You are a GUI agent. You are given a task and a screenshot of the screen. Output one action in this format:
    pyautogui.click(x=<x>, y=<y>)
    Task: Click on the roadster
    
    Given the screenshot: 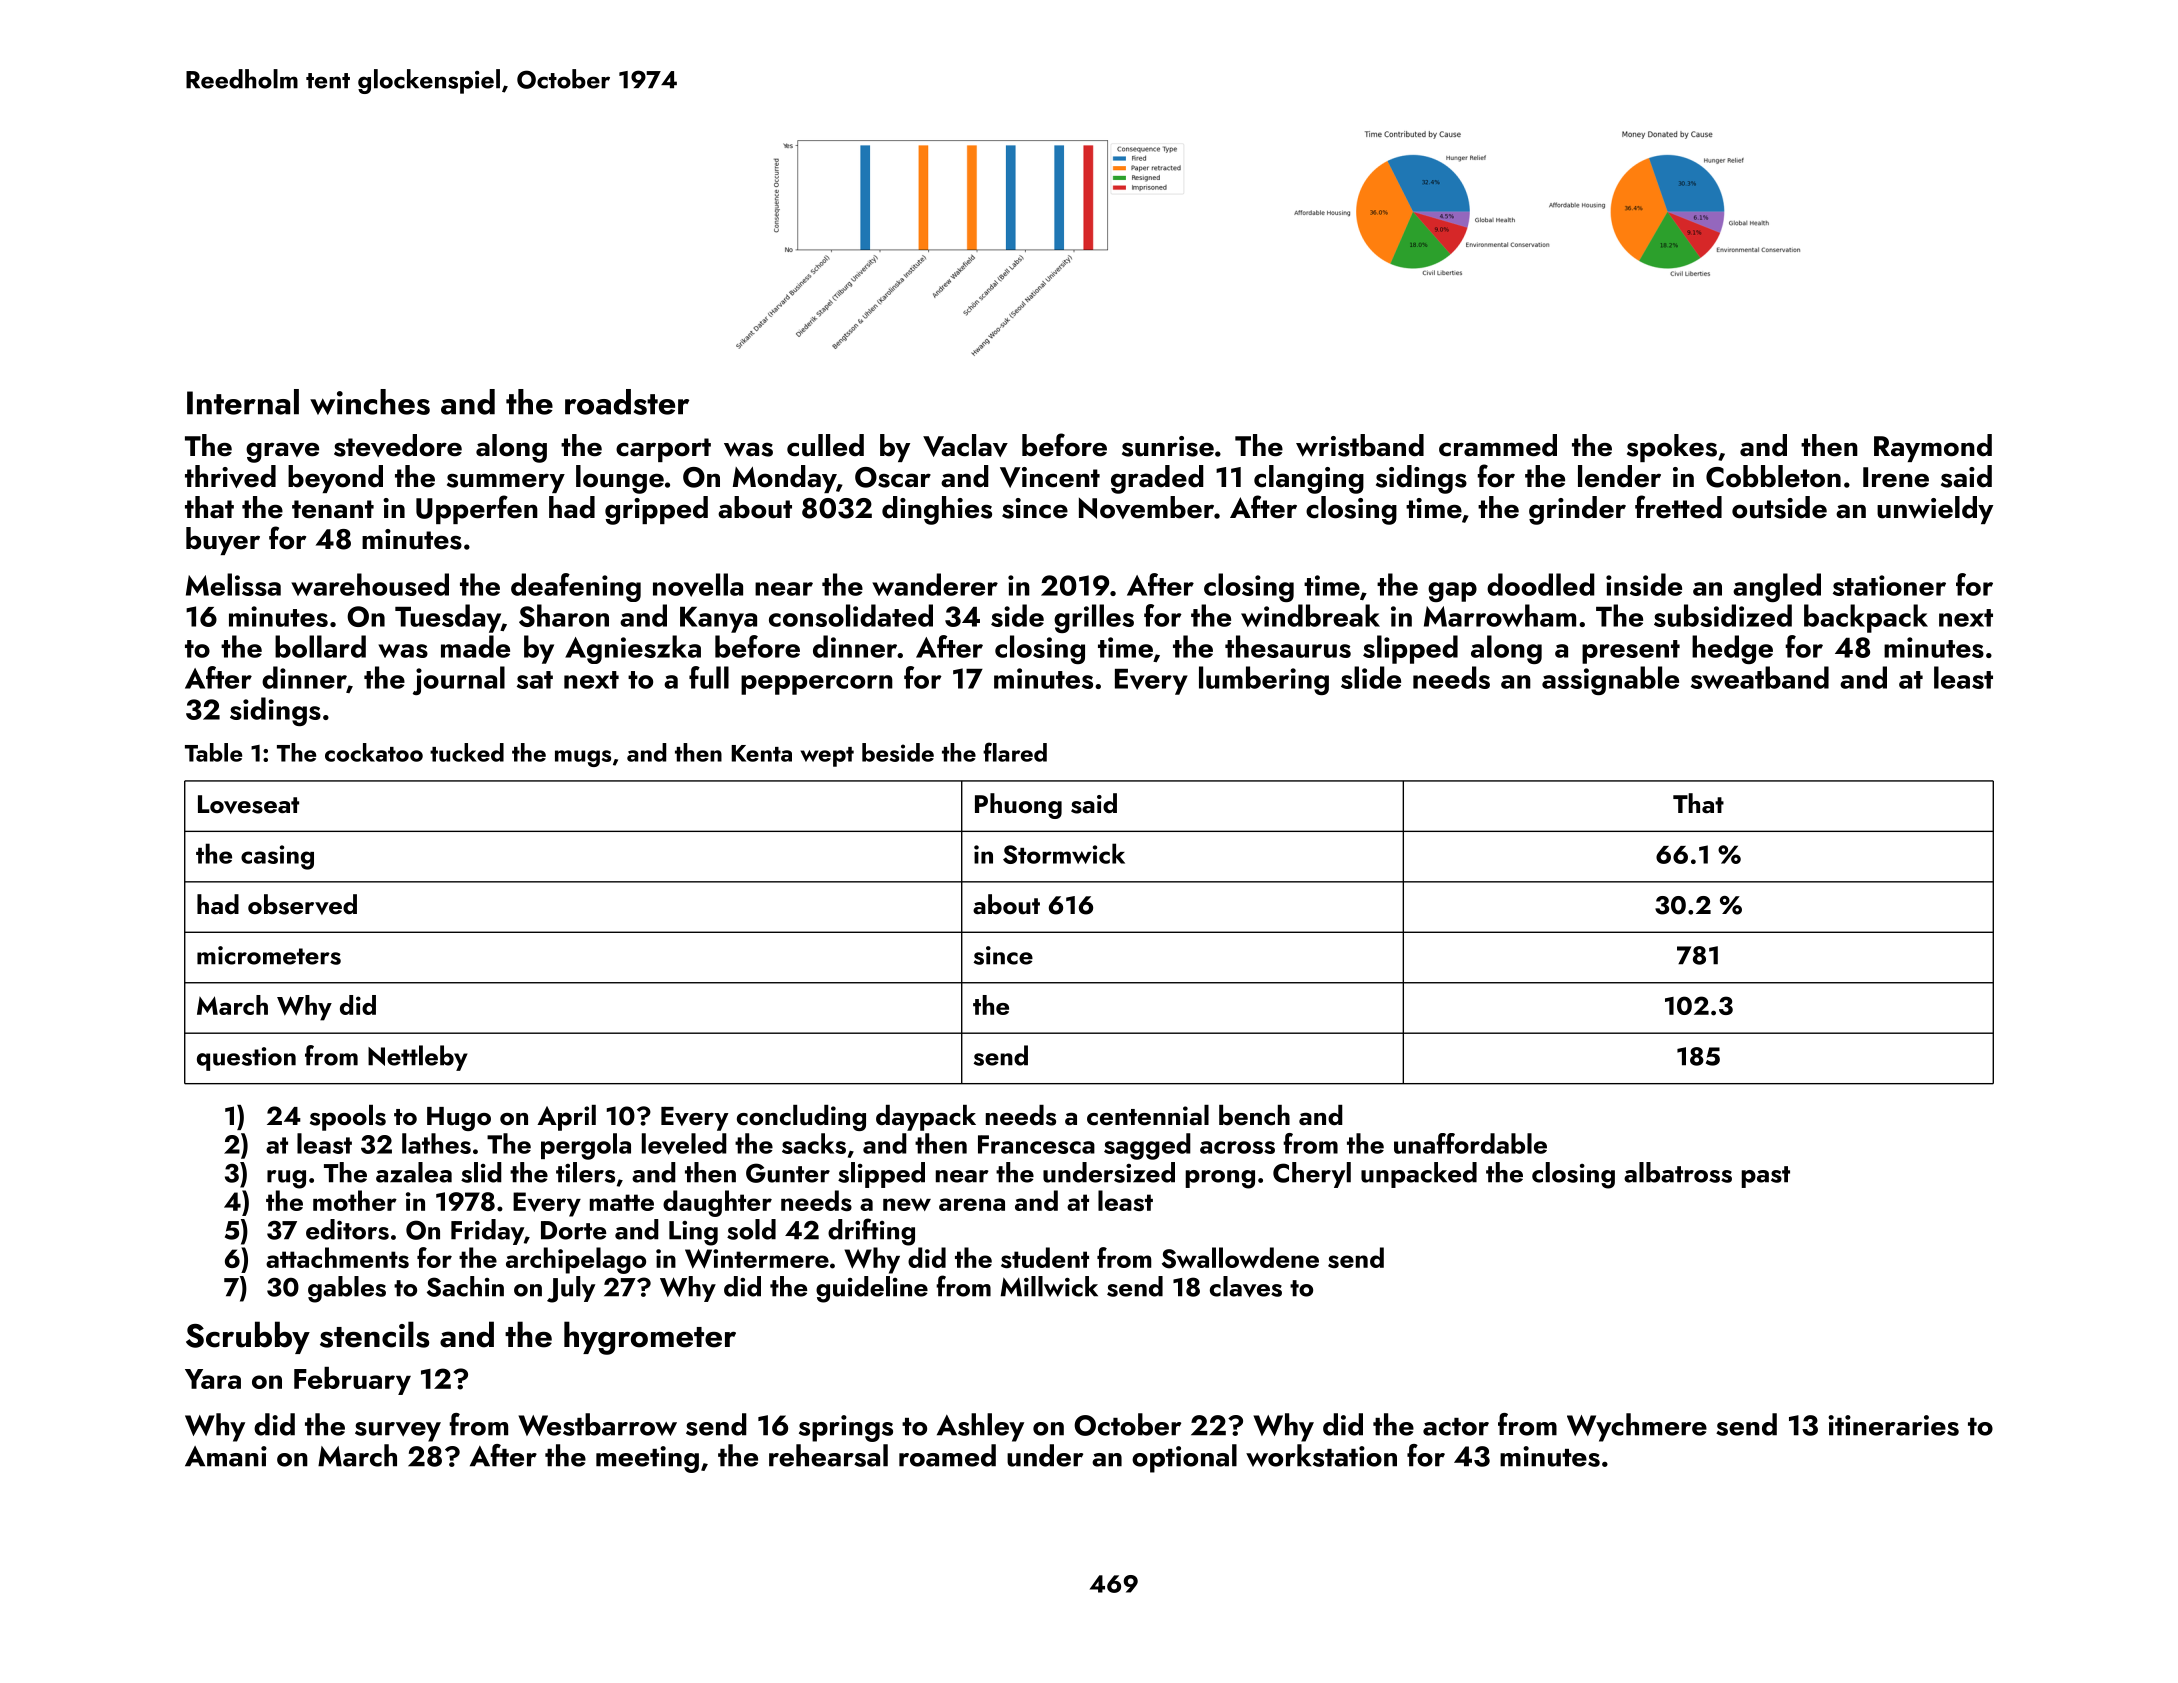 What is the action you would take?
    pyautogui.click(x=627, y=402)
